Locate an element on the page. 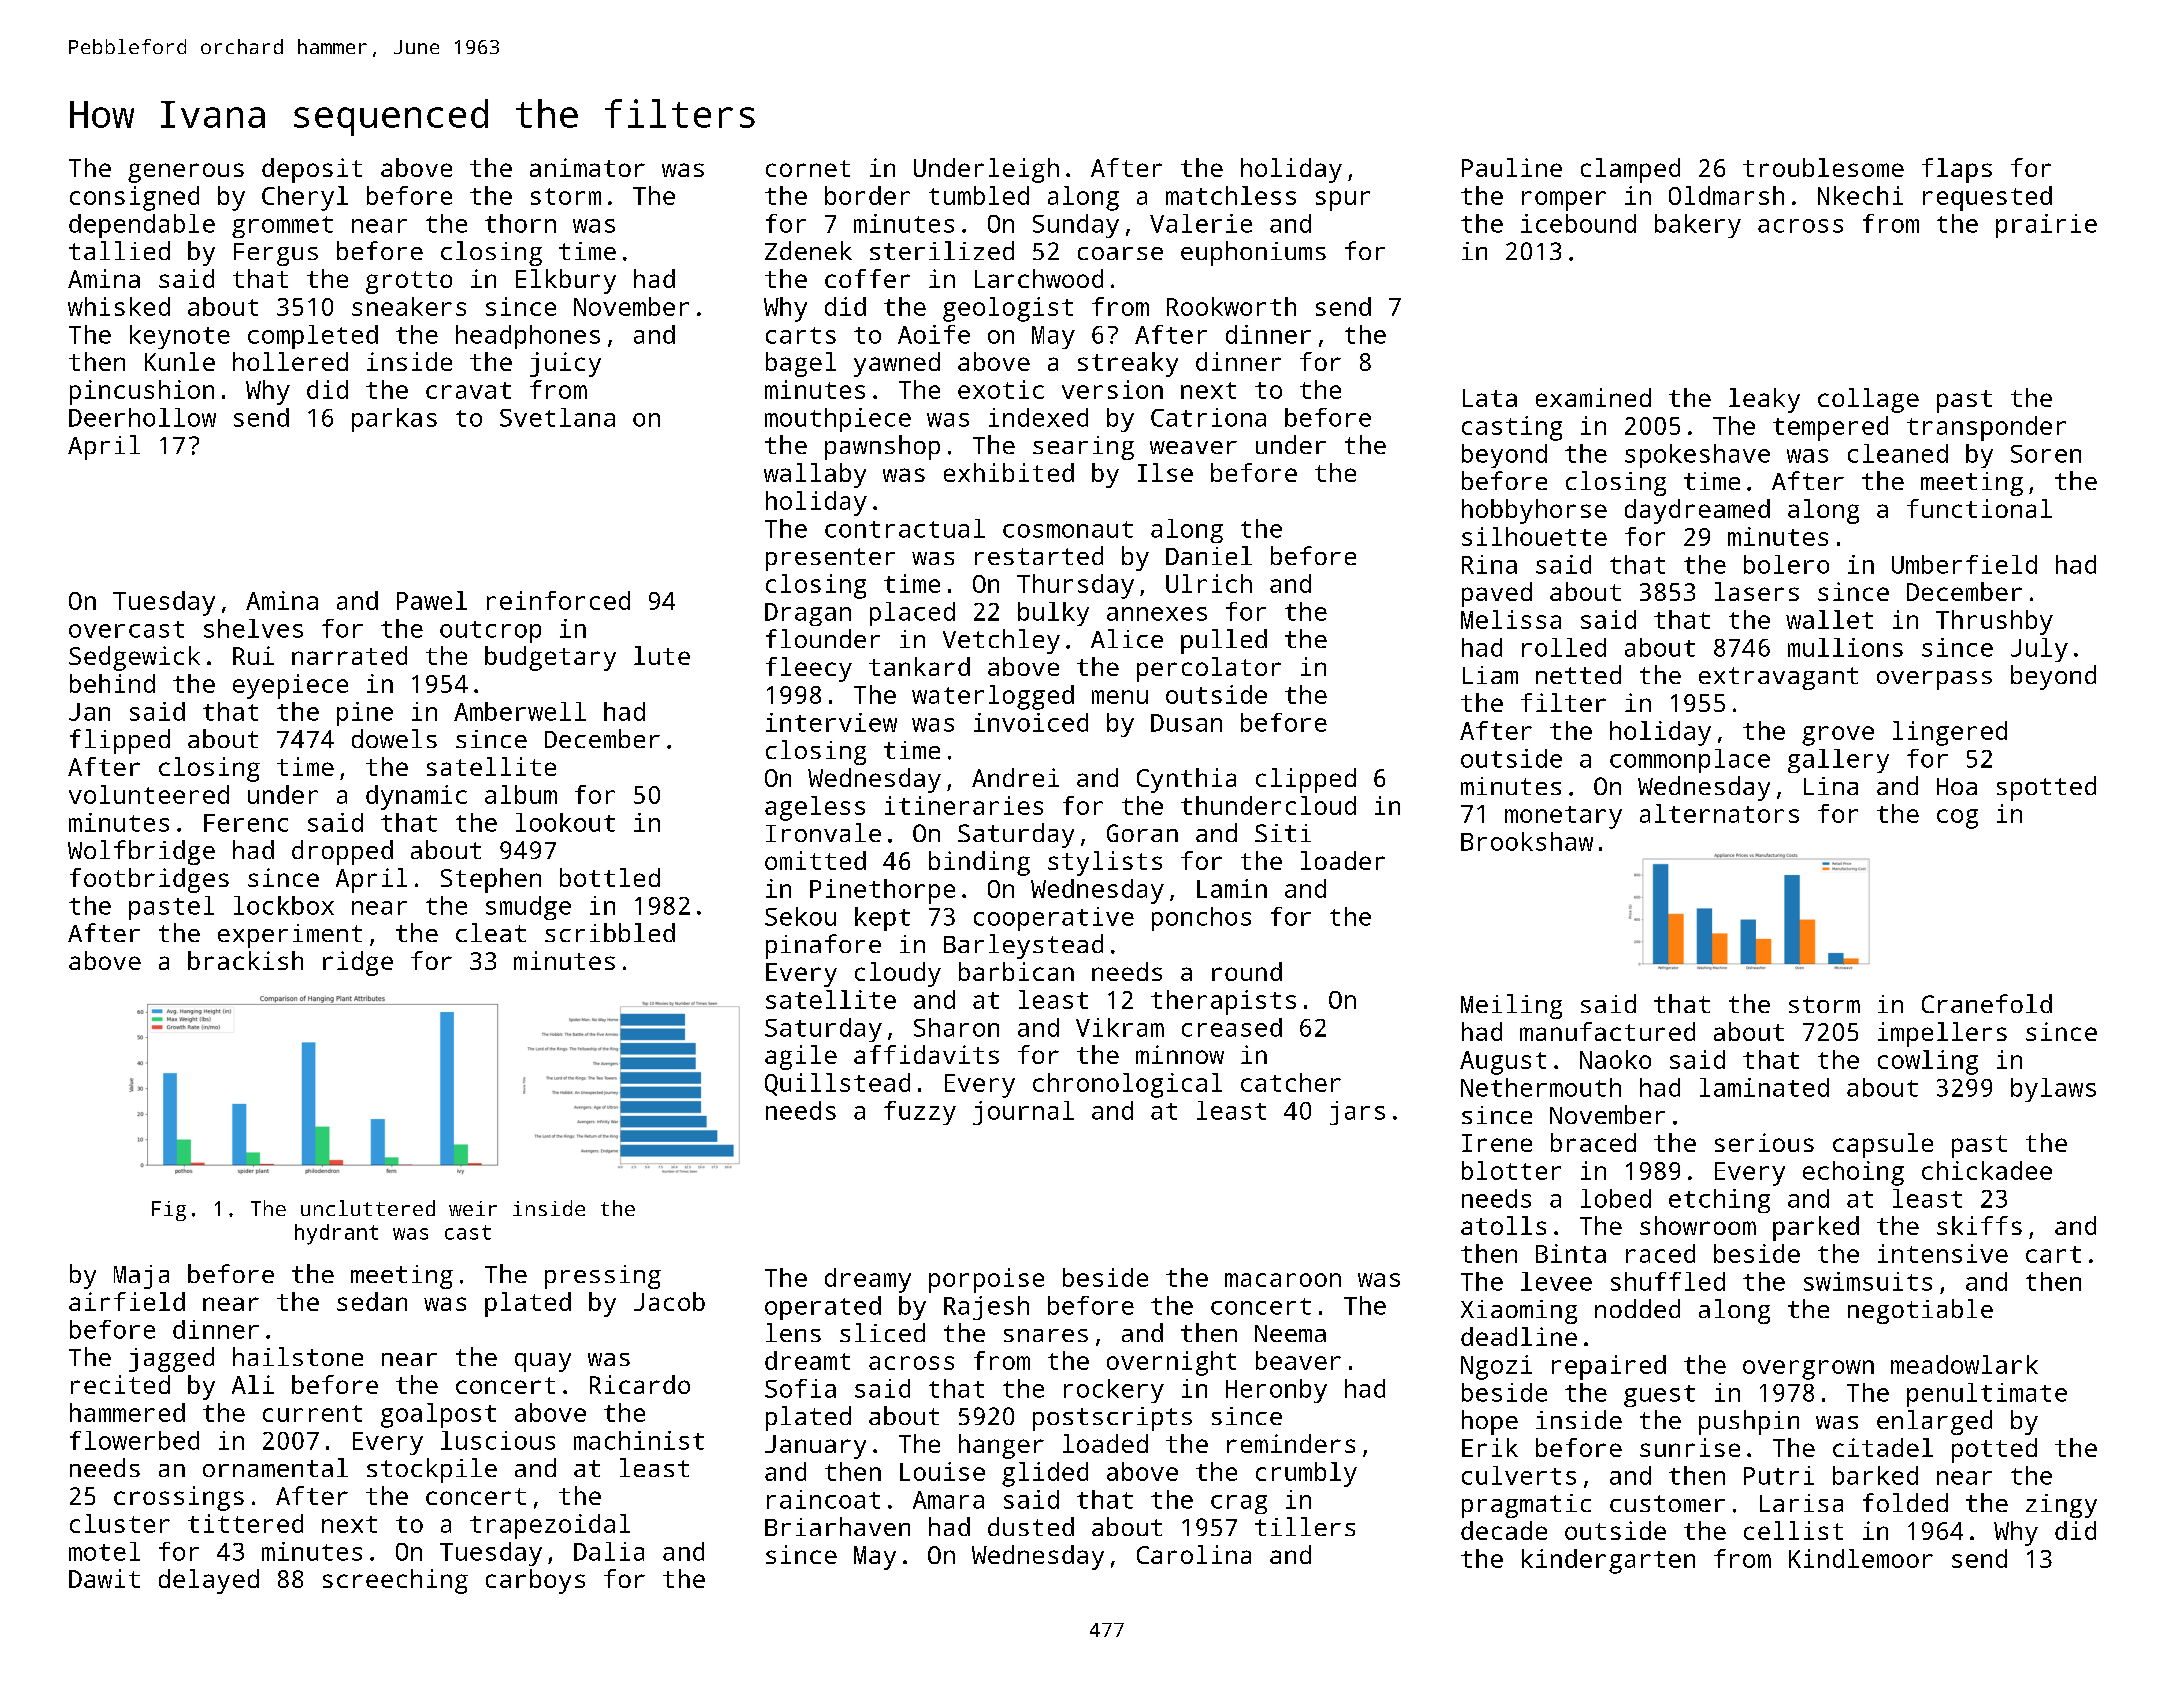 This image has width=2178, height=1683. icebound is located at coordinates (1578, 223).
